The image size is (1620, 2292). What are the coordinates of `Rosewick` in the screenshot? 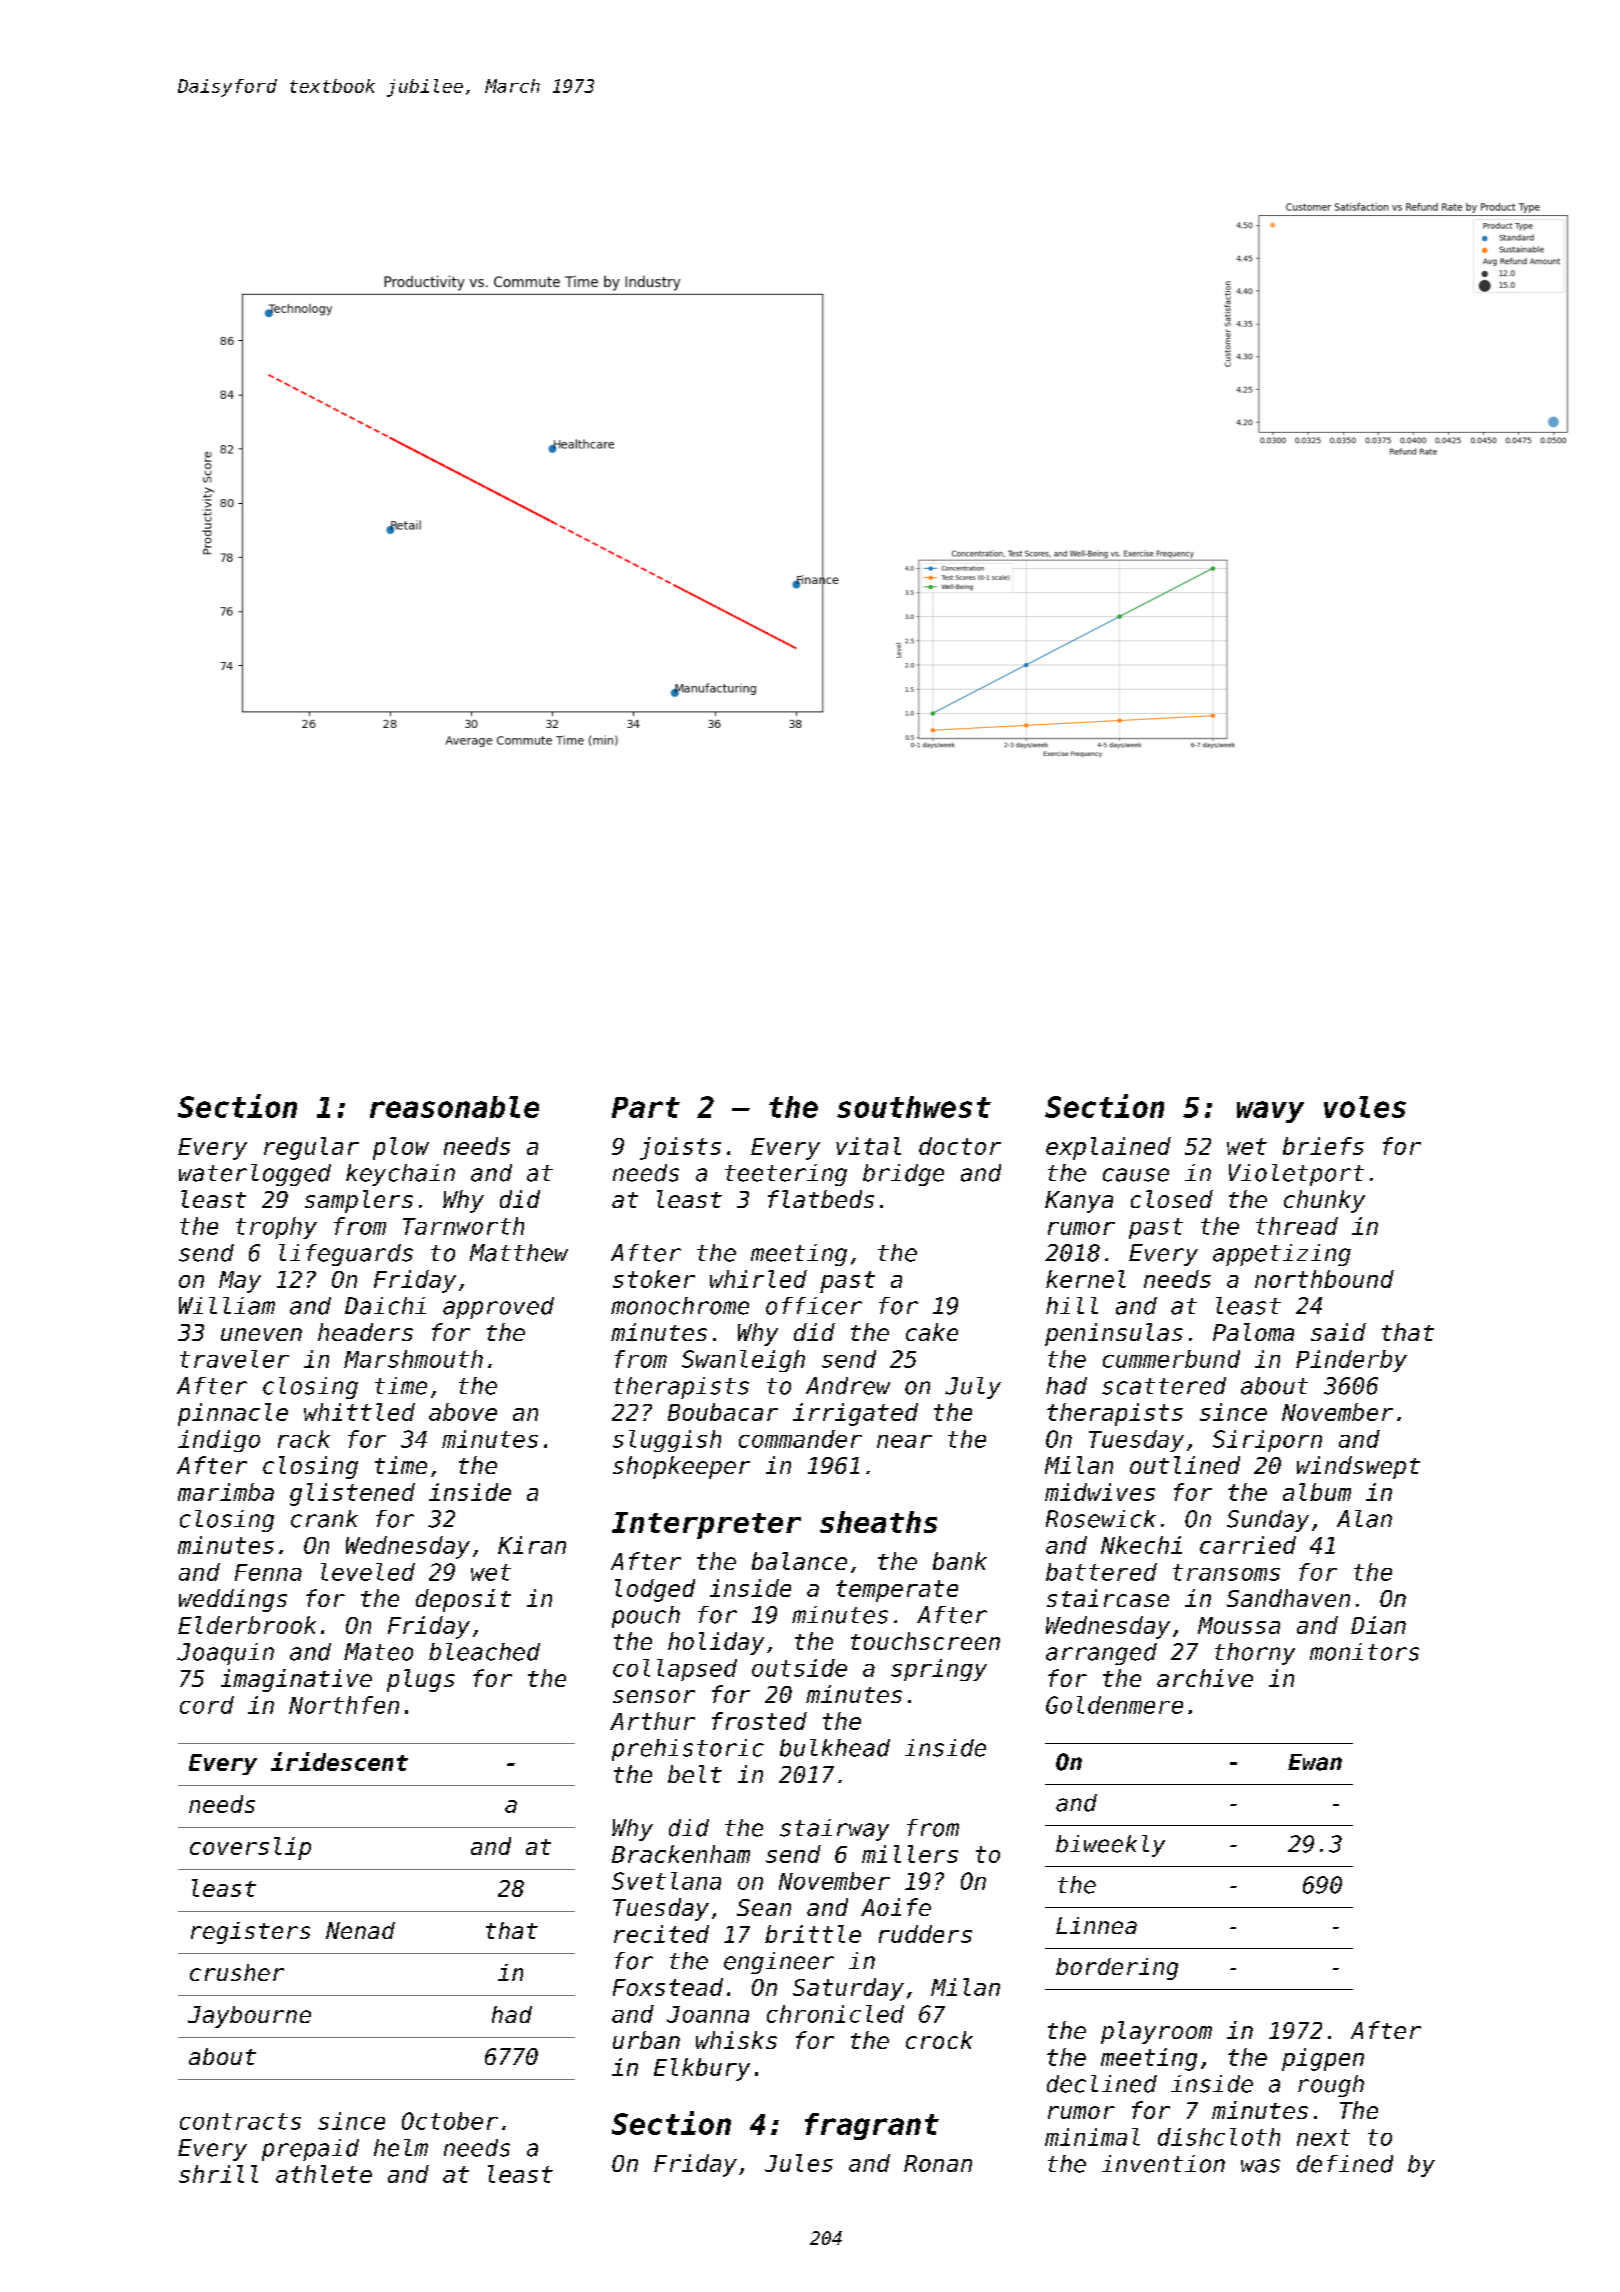 It's located at (1101, 1519).
